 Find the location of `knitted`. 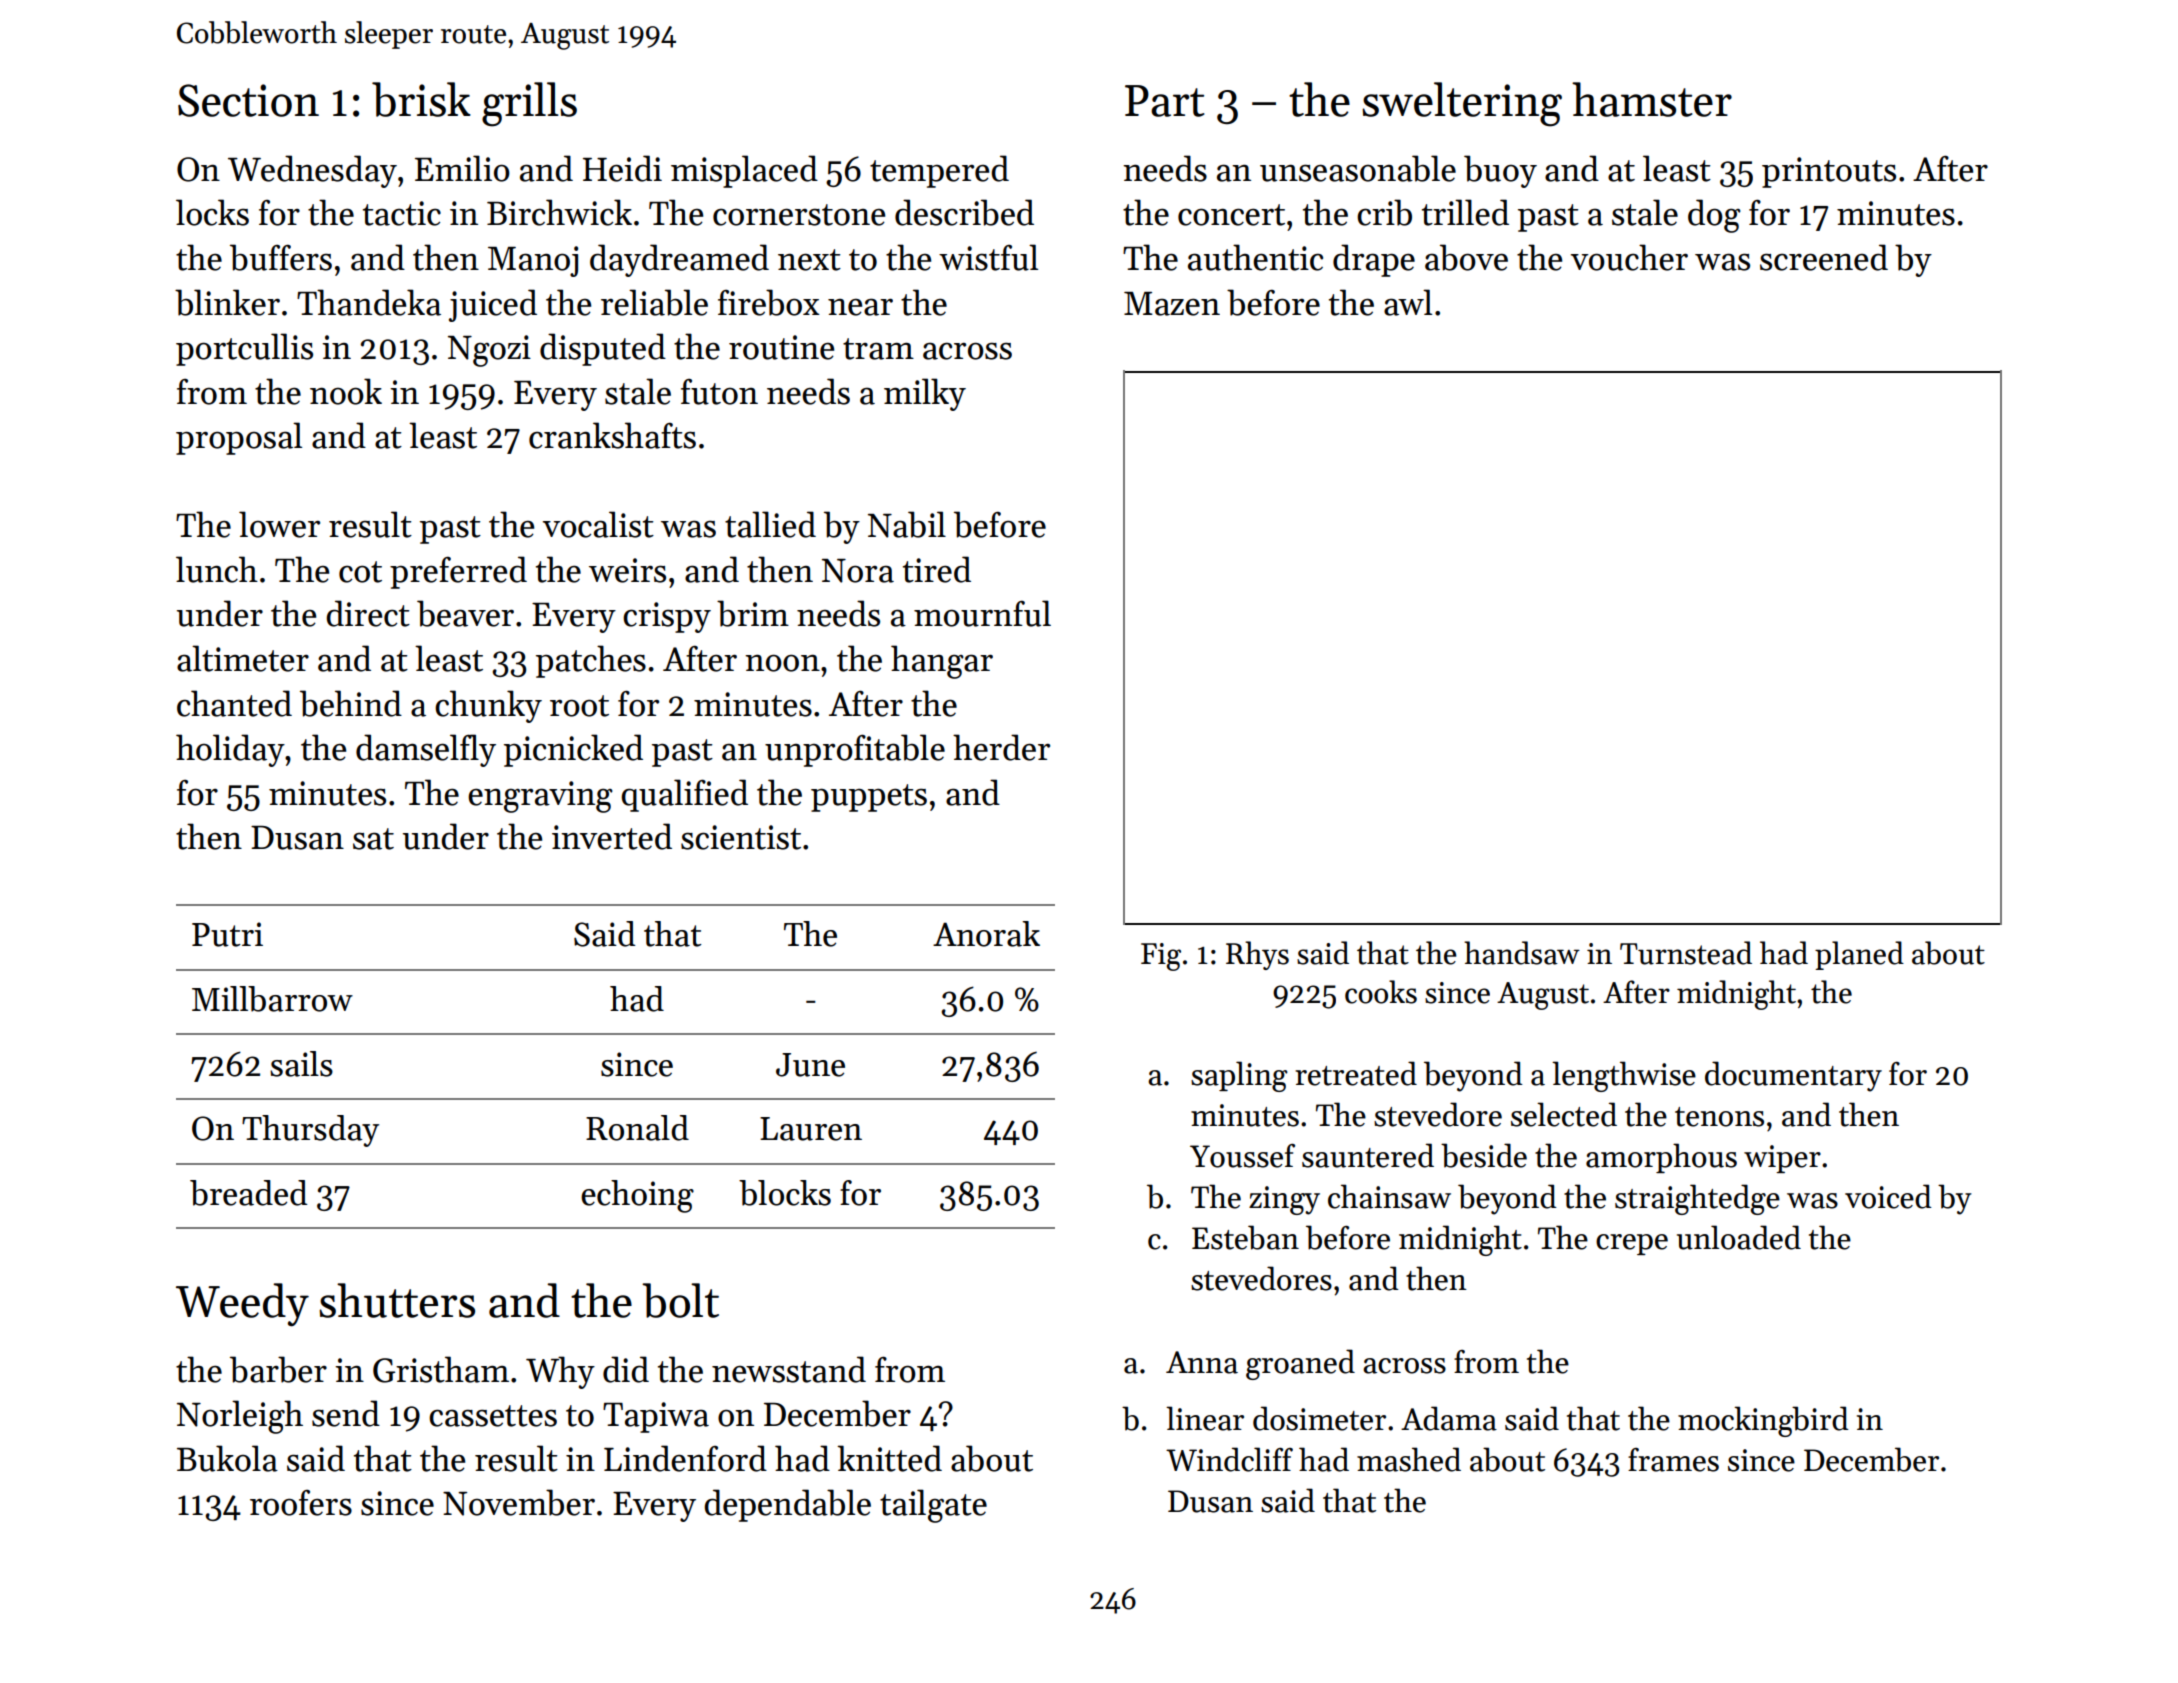

knitted is located at coordinates (889, 1458).
